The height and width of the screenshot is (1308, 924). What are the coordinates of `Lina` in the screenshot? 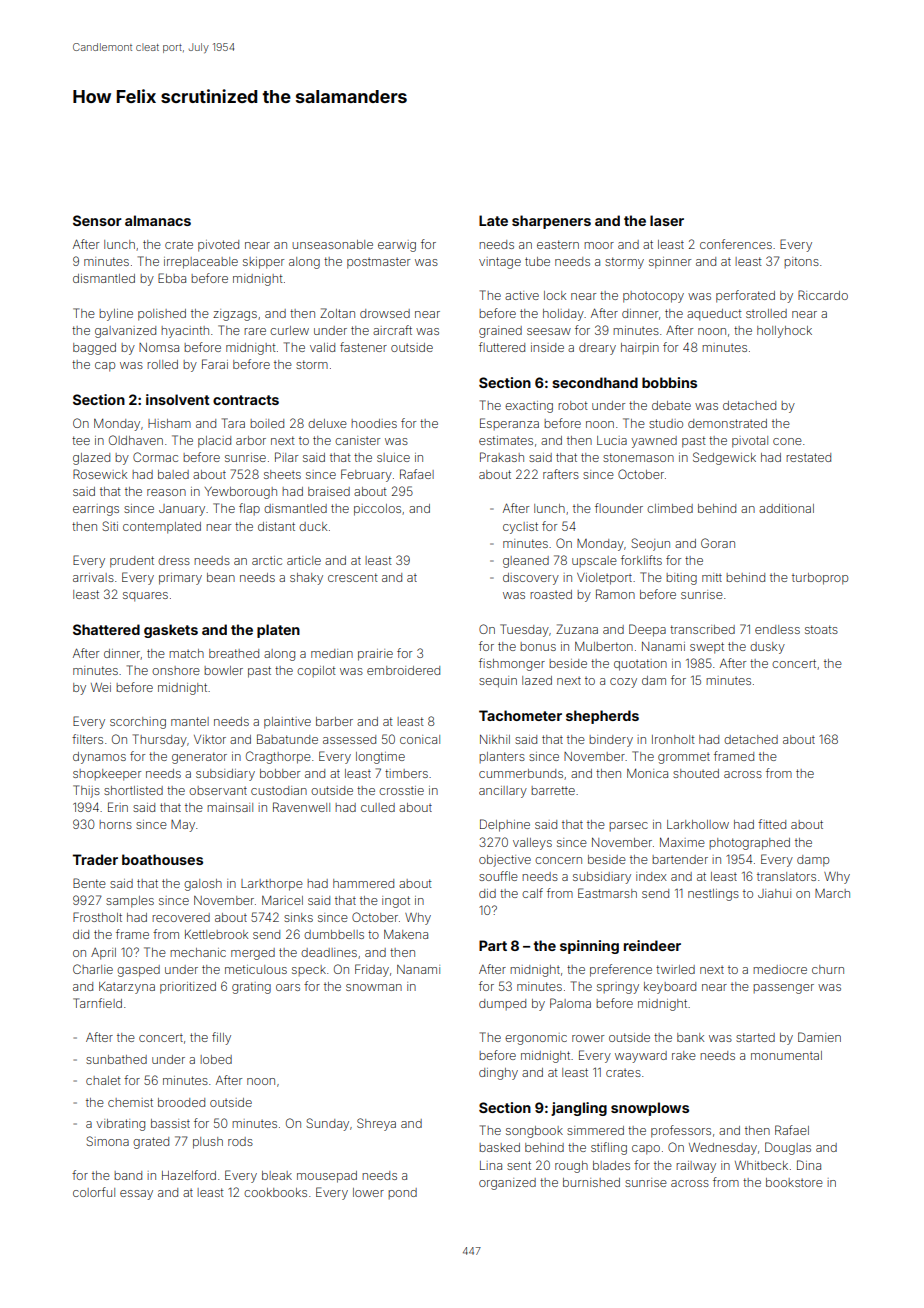 It's located at (491, 1165).
